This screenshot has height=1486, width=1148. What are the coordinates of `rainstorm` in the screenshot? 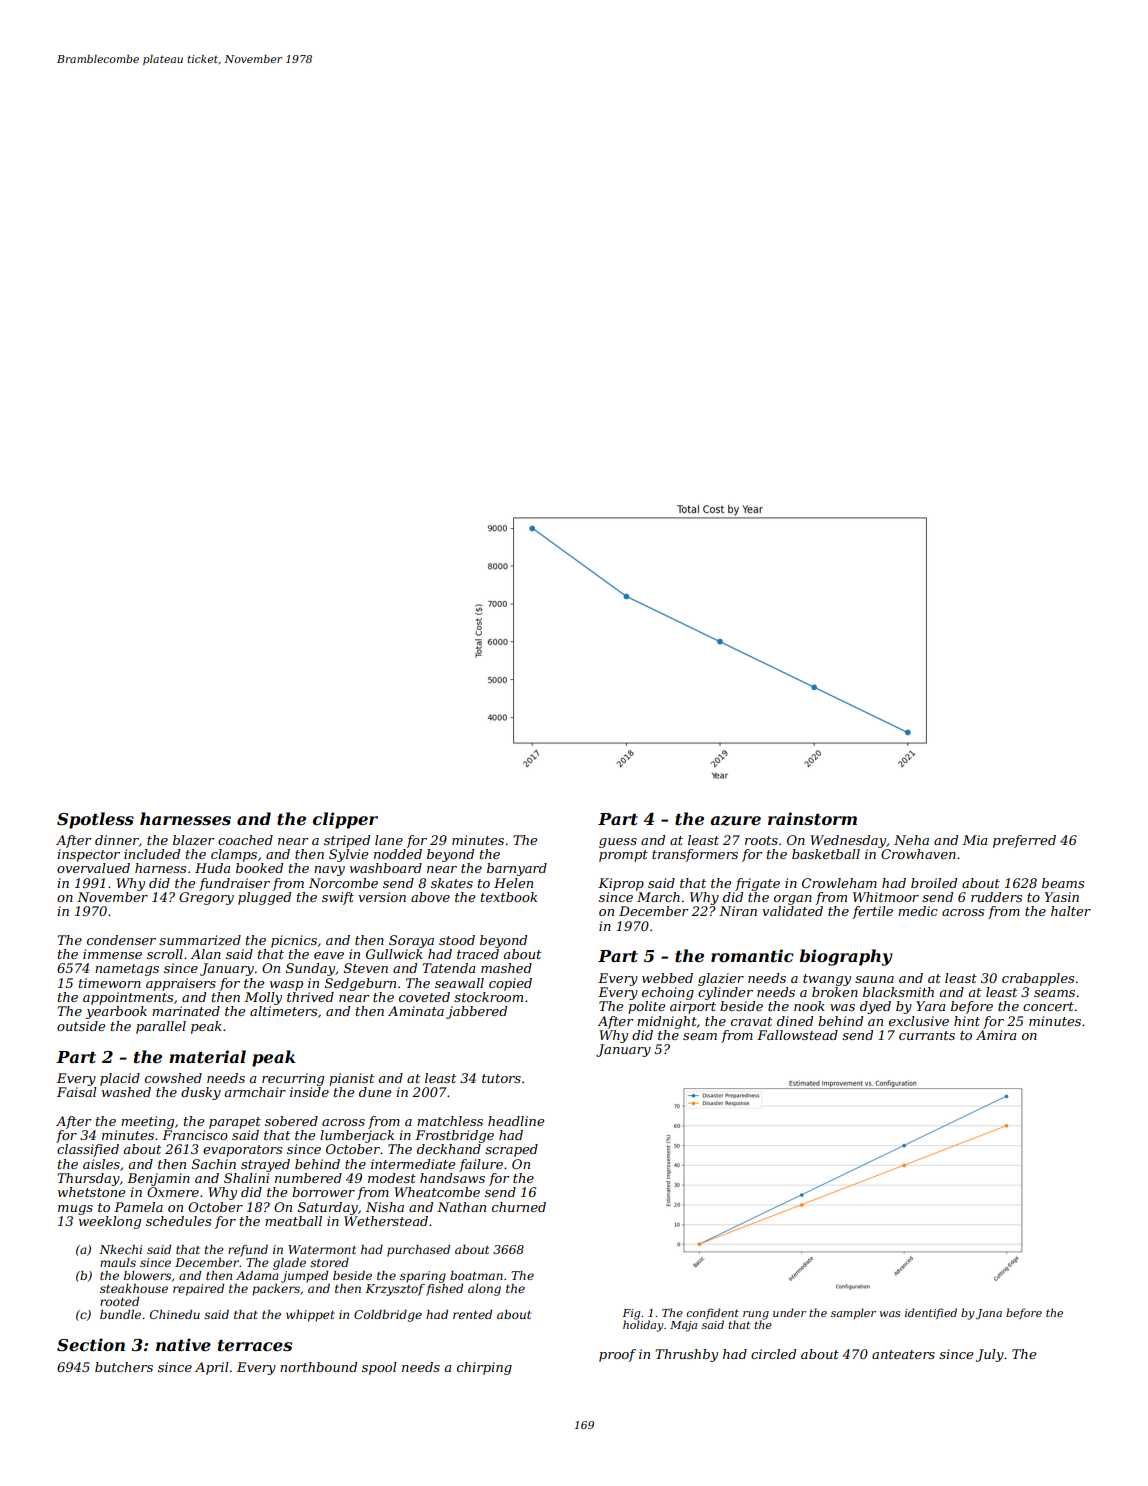 It's located at (812, 818).
